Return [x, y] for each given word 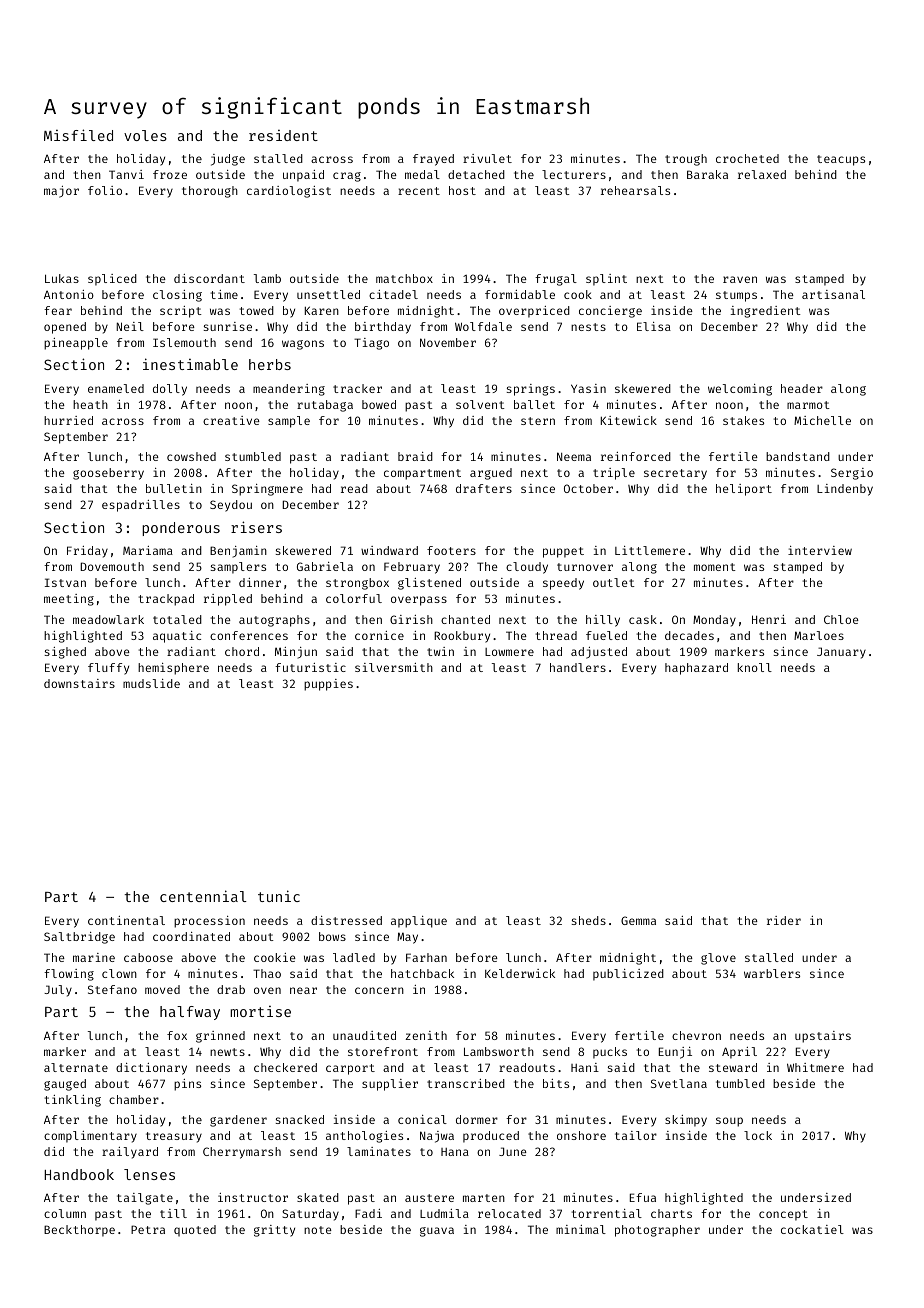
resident [283, 135]
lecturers [574, 174]
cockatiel [812, 1229]
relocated [509, 1213]
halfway [190, 1013]
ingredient [766, 312]
